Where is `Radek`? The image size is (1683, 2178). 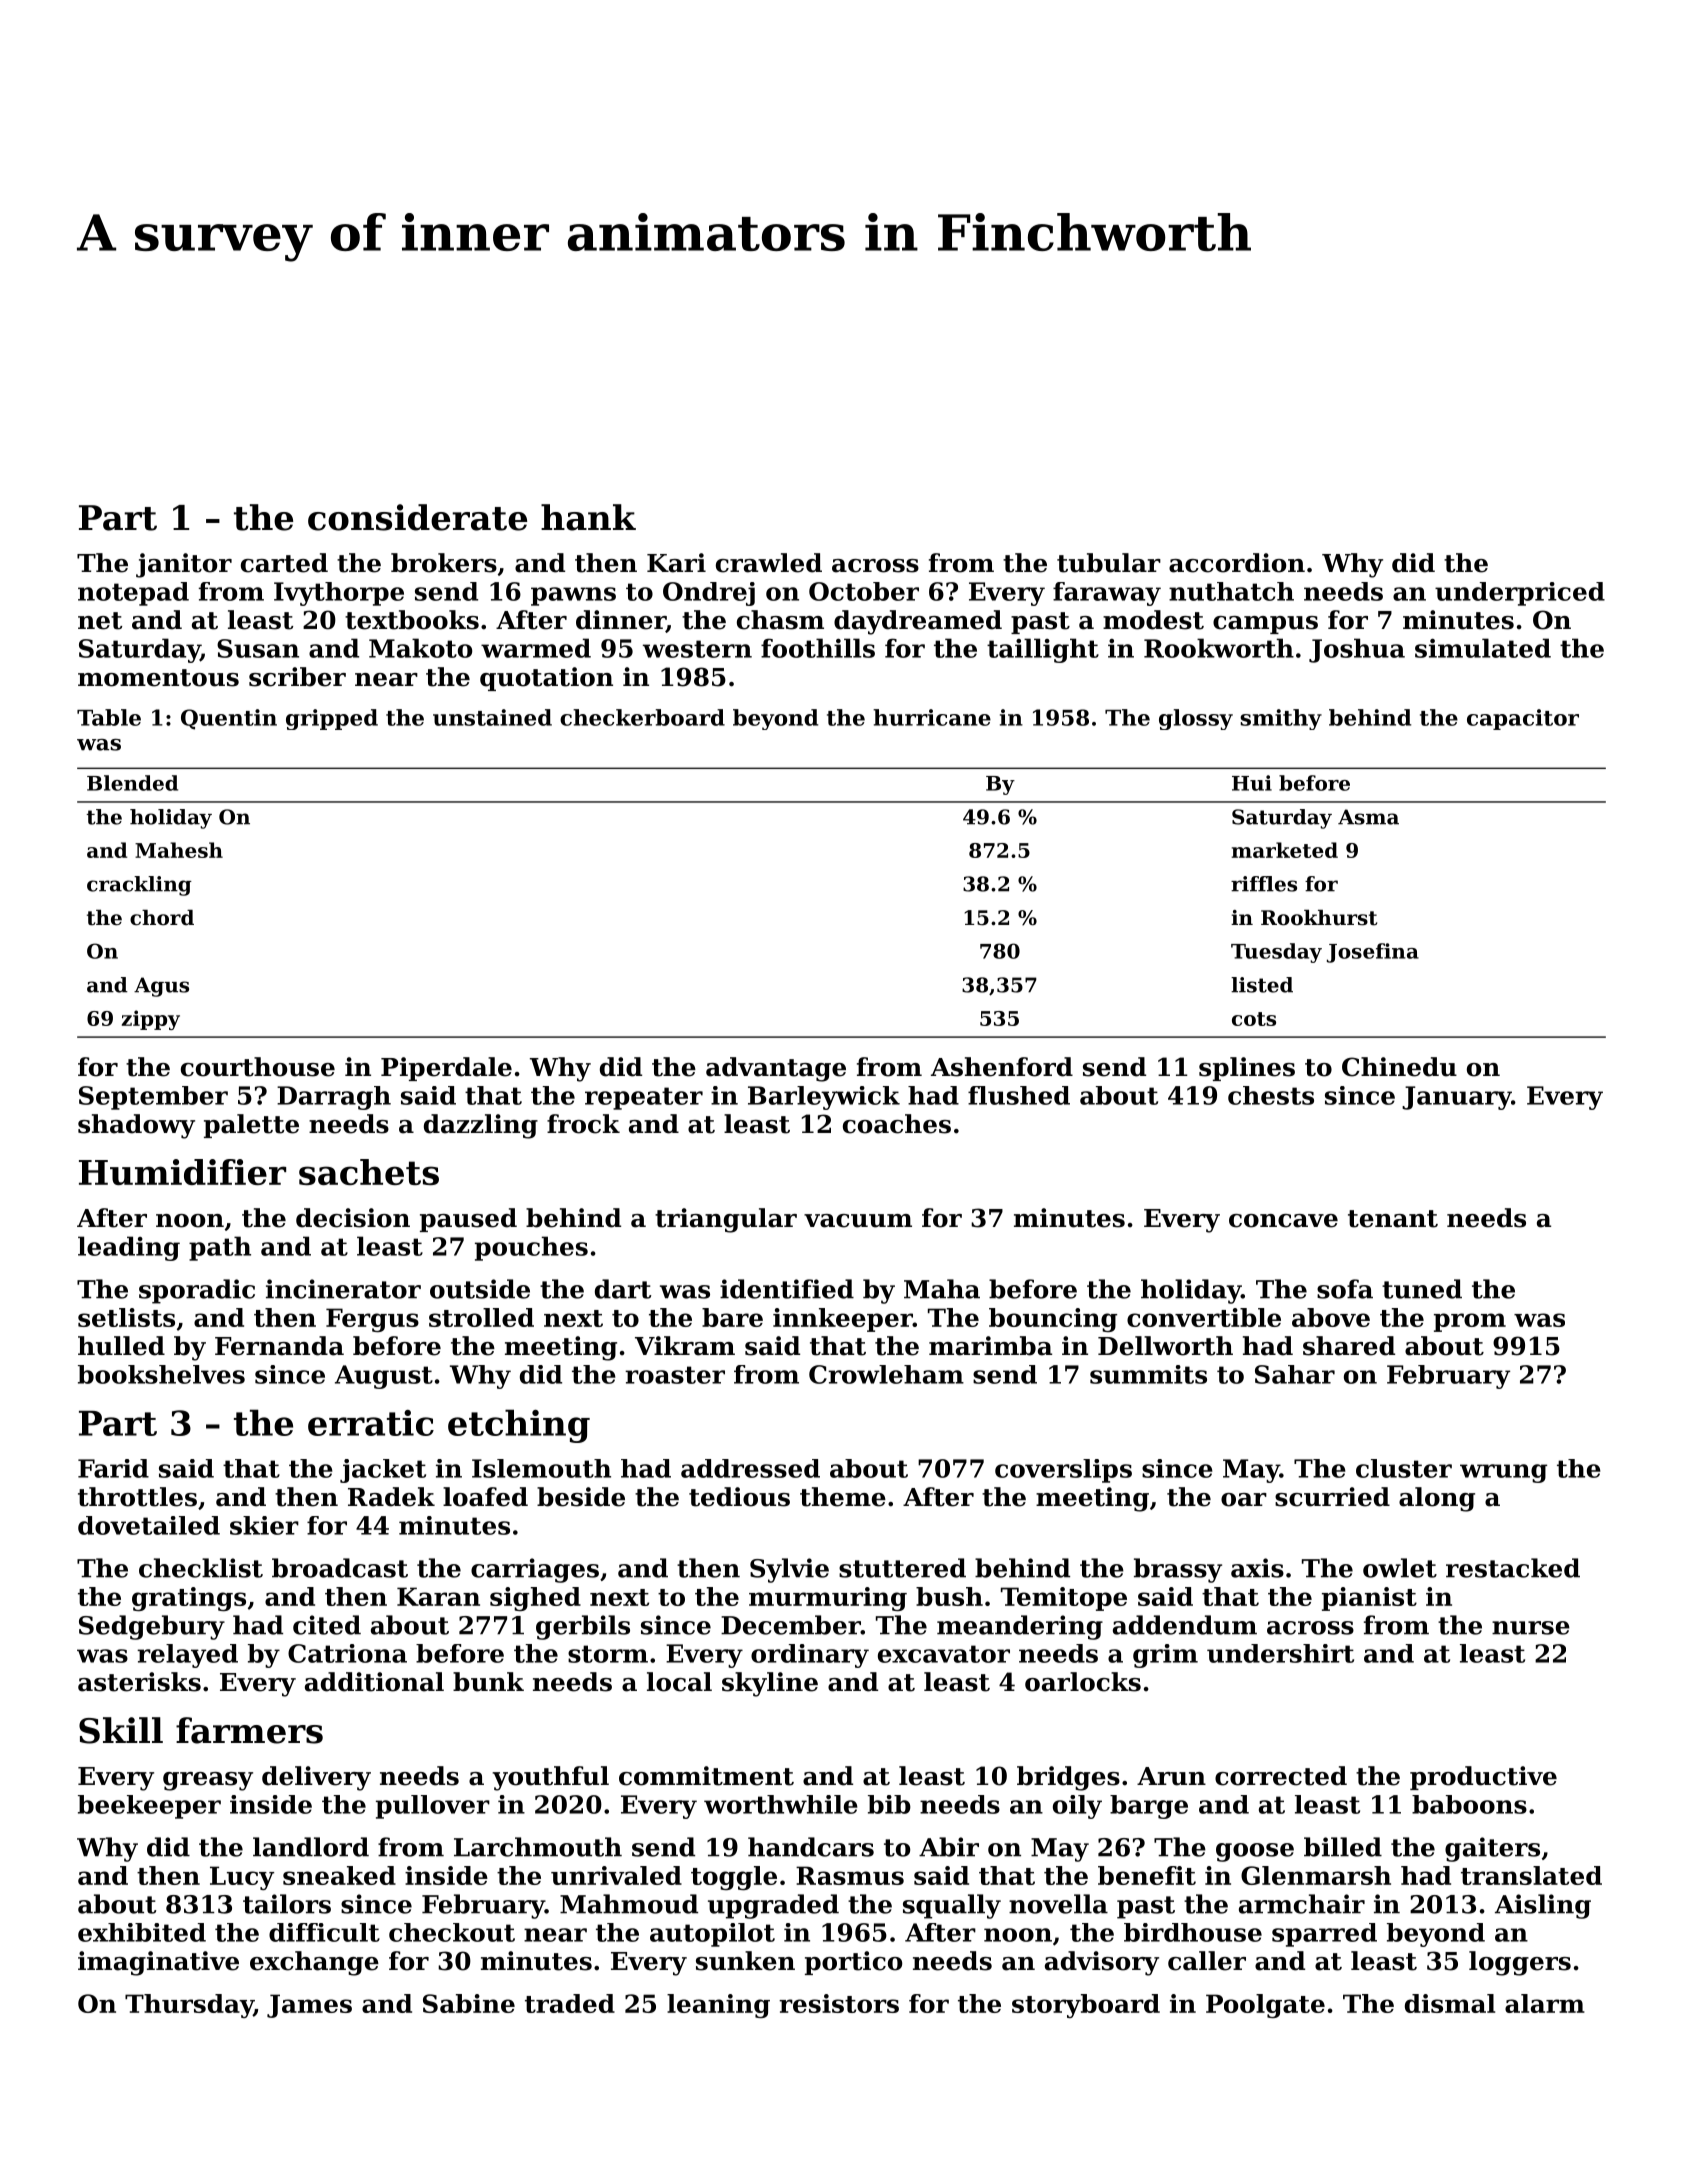
Radek is located at coordinates (391, 1497).
